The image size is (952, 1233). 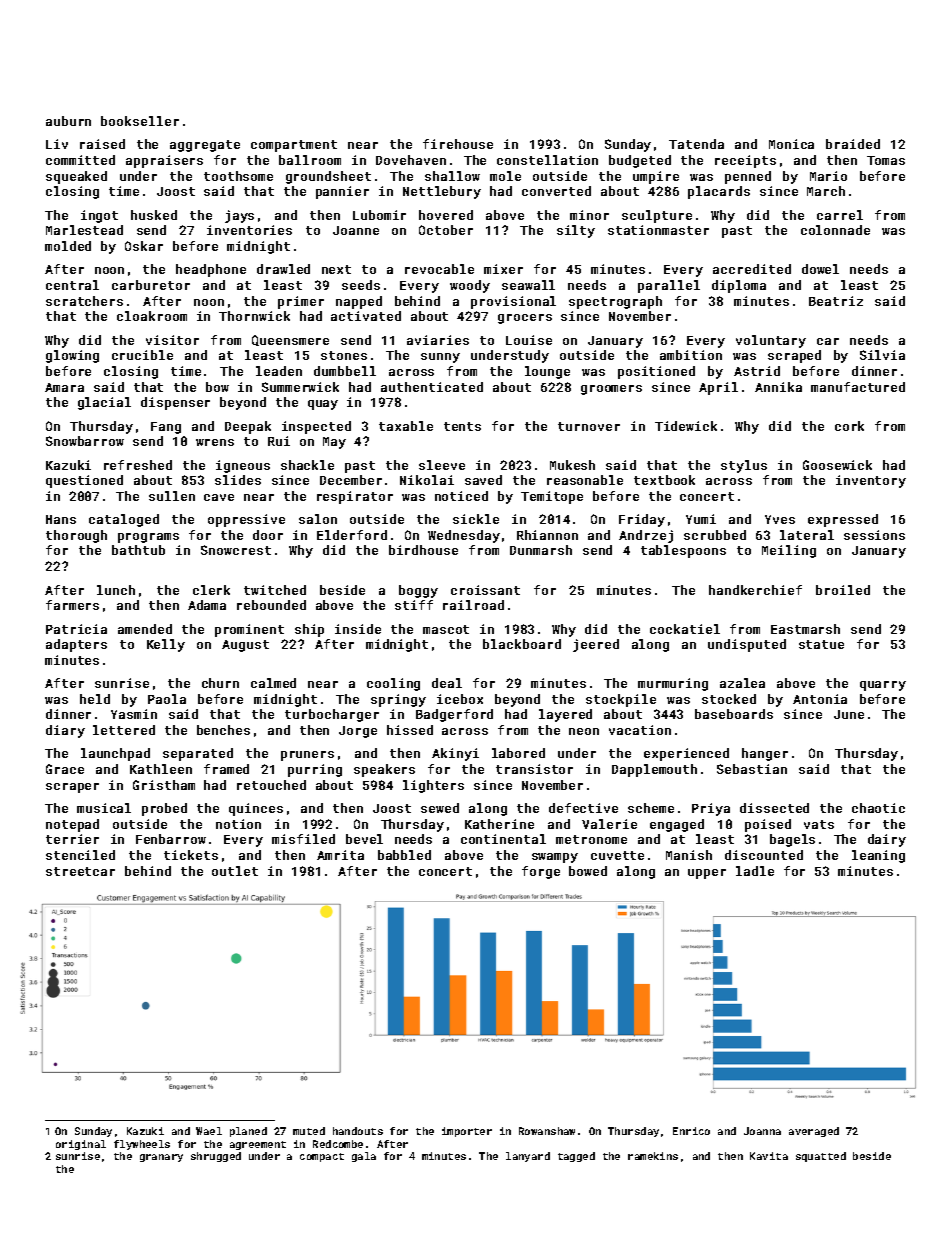 I want to click on cork, so click(x=849, y=426).
